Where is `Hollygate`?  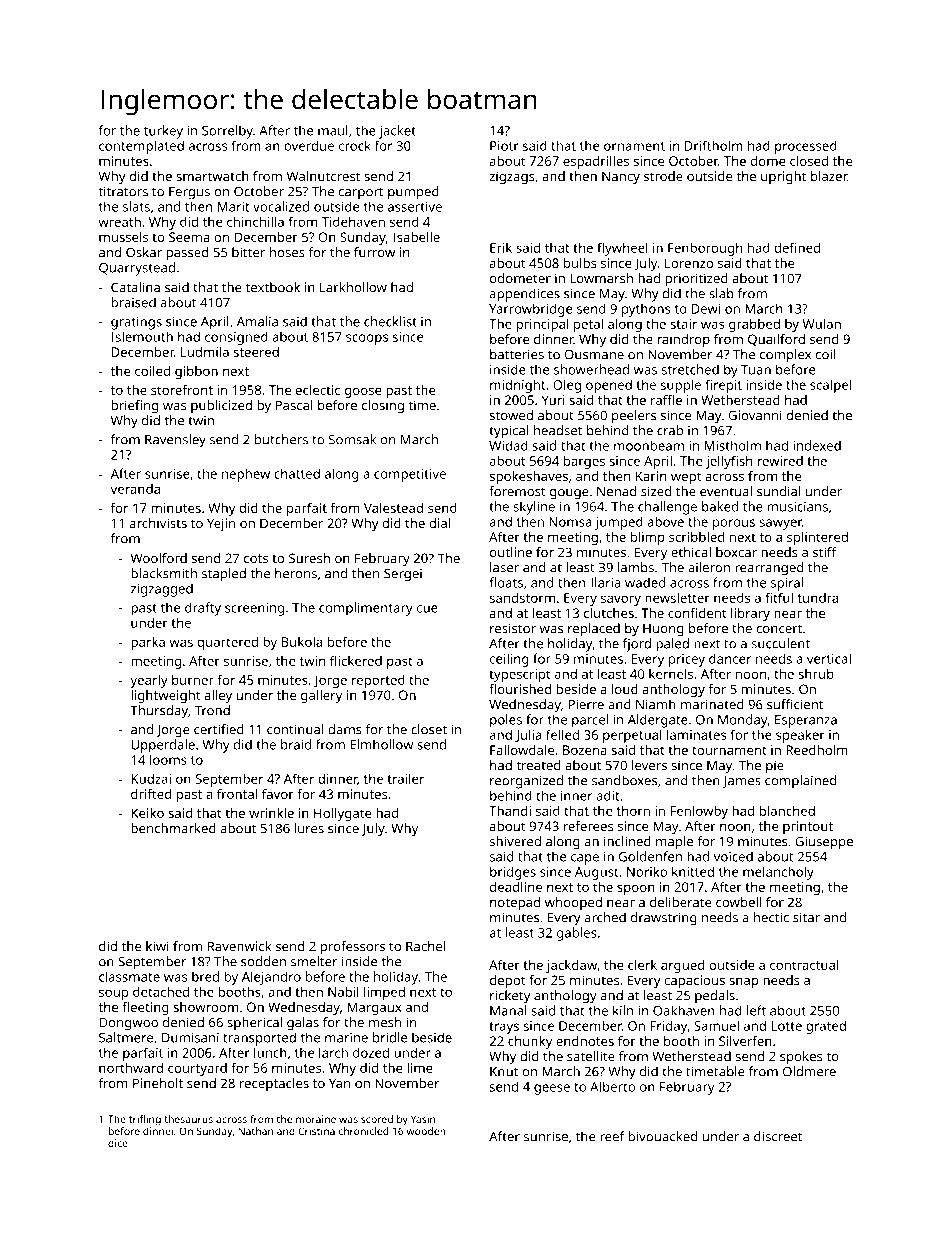
Hollygate is located at coordinates (343, 814).
